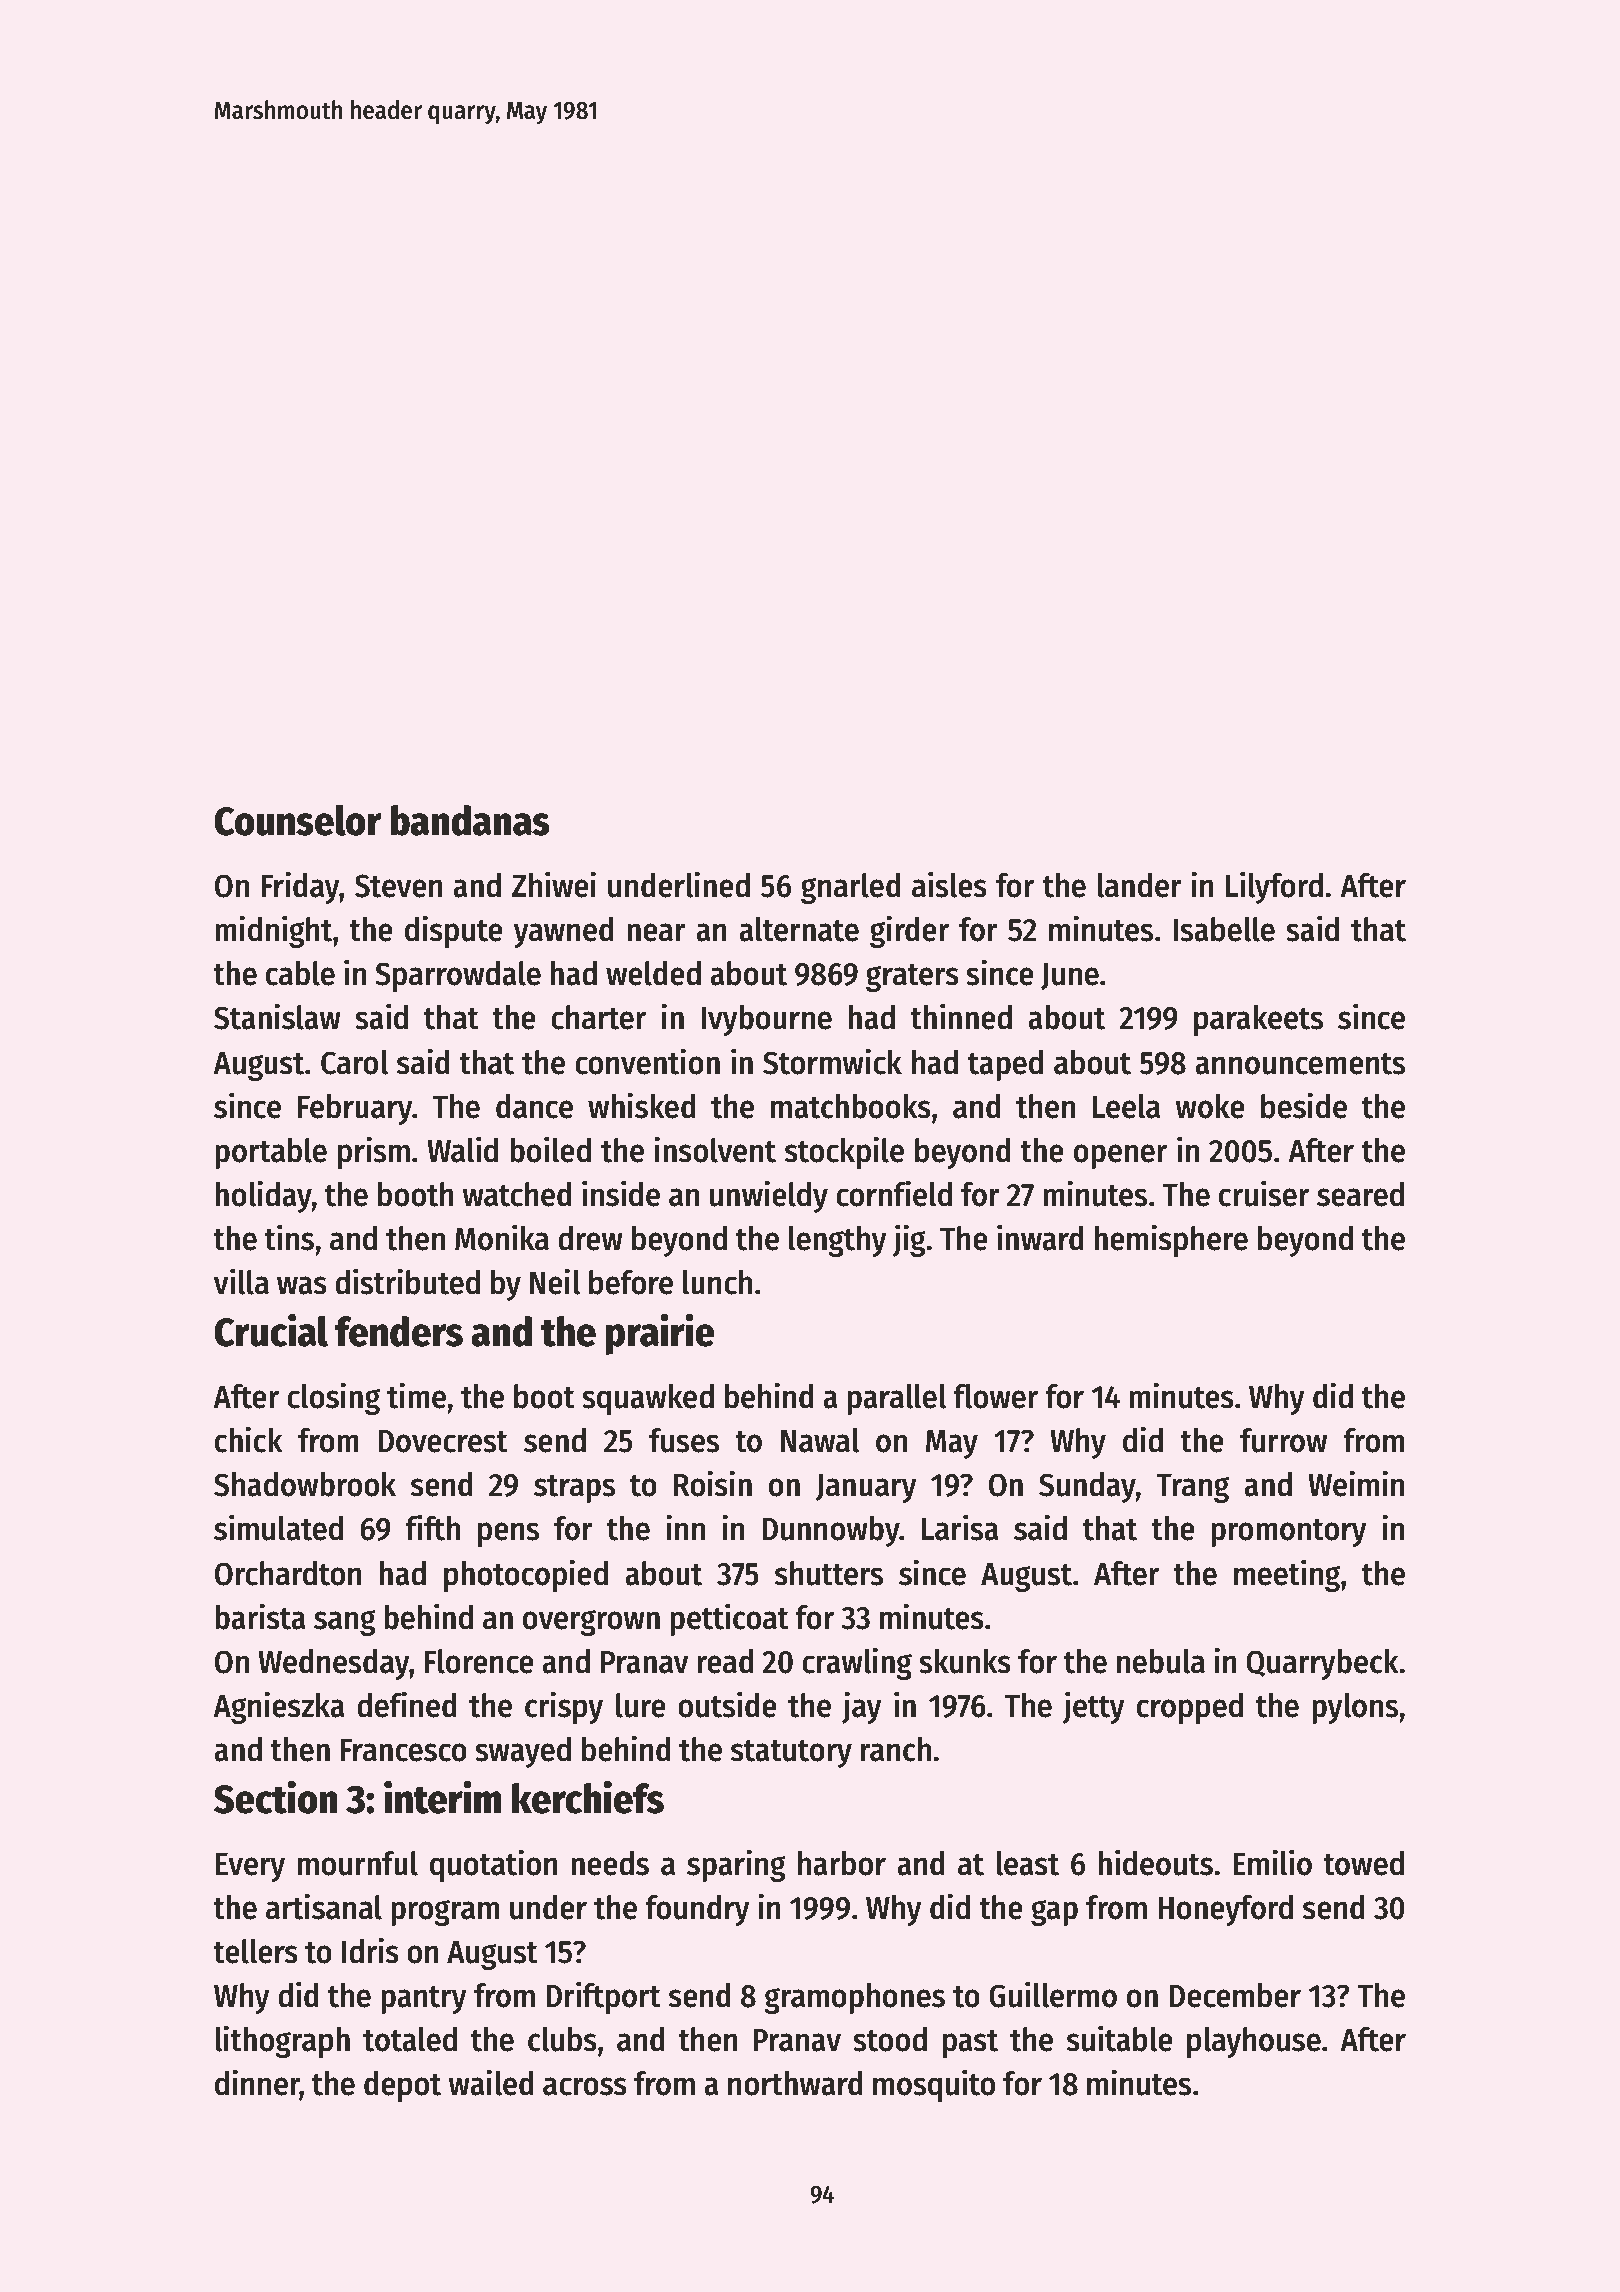 The width and height of the screenshot is (1620, 2292). What do you see at coordinates (324, 1906) in the screenshot?
I see `artisanal` at bounding box center [324, 1906].
